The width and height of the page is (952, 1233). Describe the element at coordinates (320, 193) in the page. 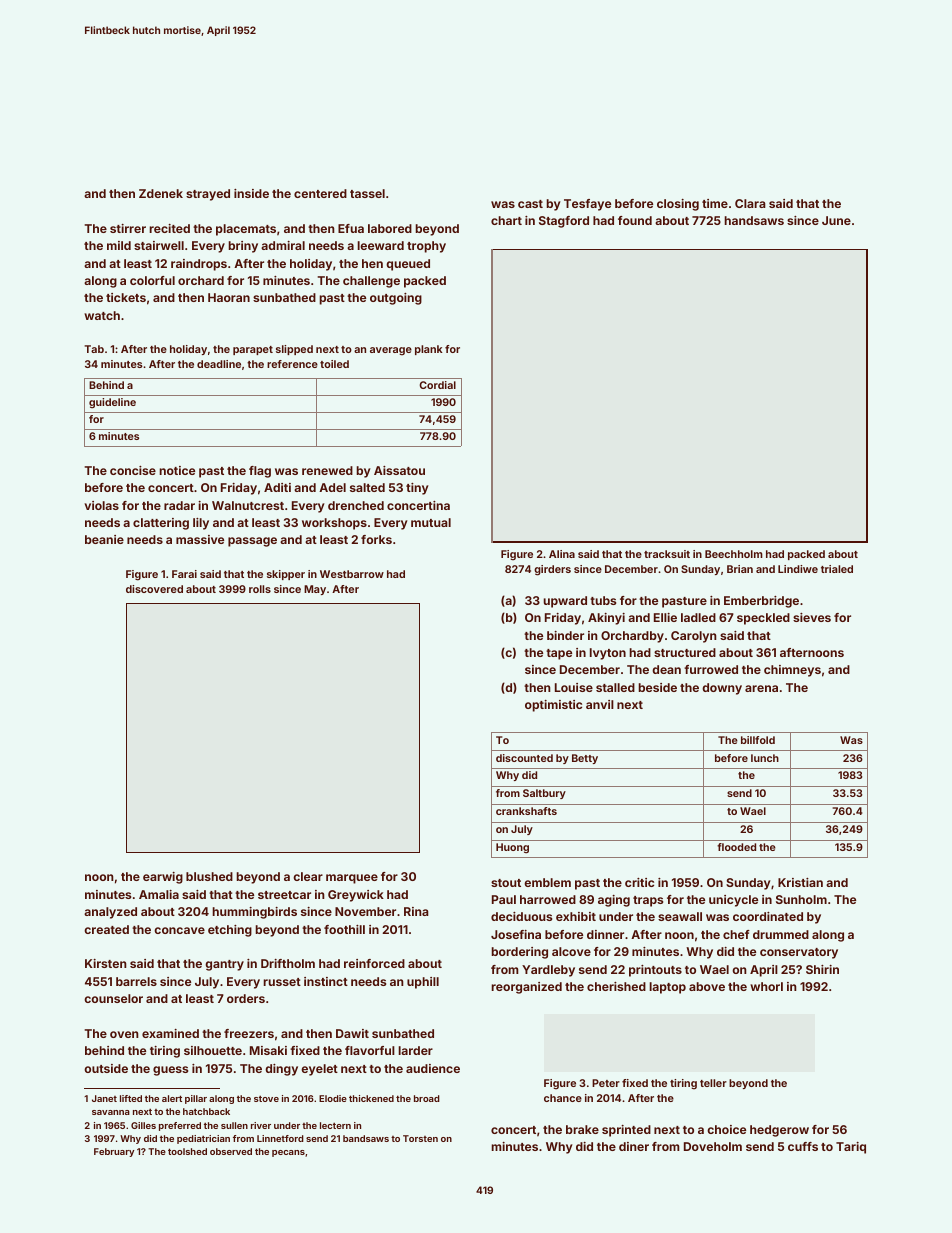

I see `centered` at that location.
